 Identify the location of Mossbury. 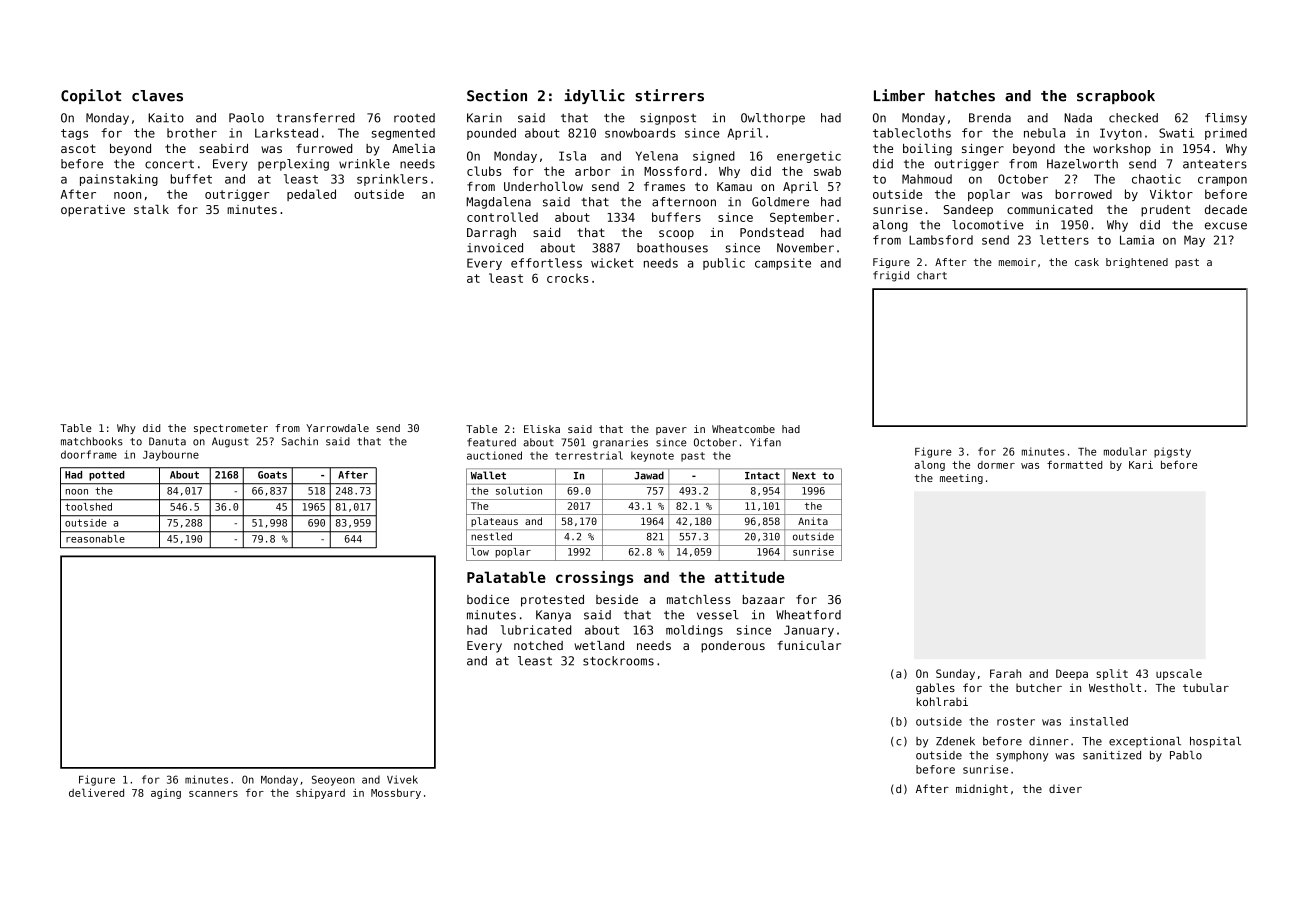
(396, 794).
